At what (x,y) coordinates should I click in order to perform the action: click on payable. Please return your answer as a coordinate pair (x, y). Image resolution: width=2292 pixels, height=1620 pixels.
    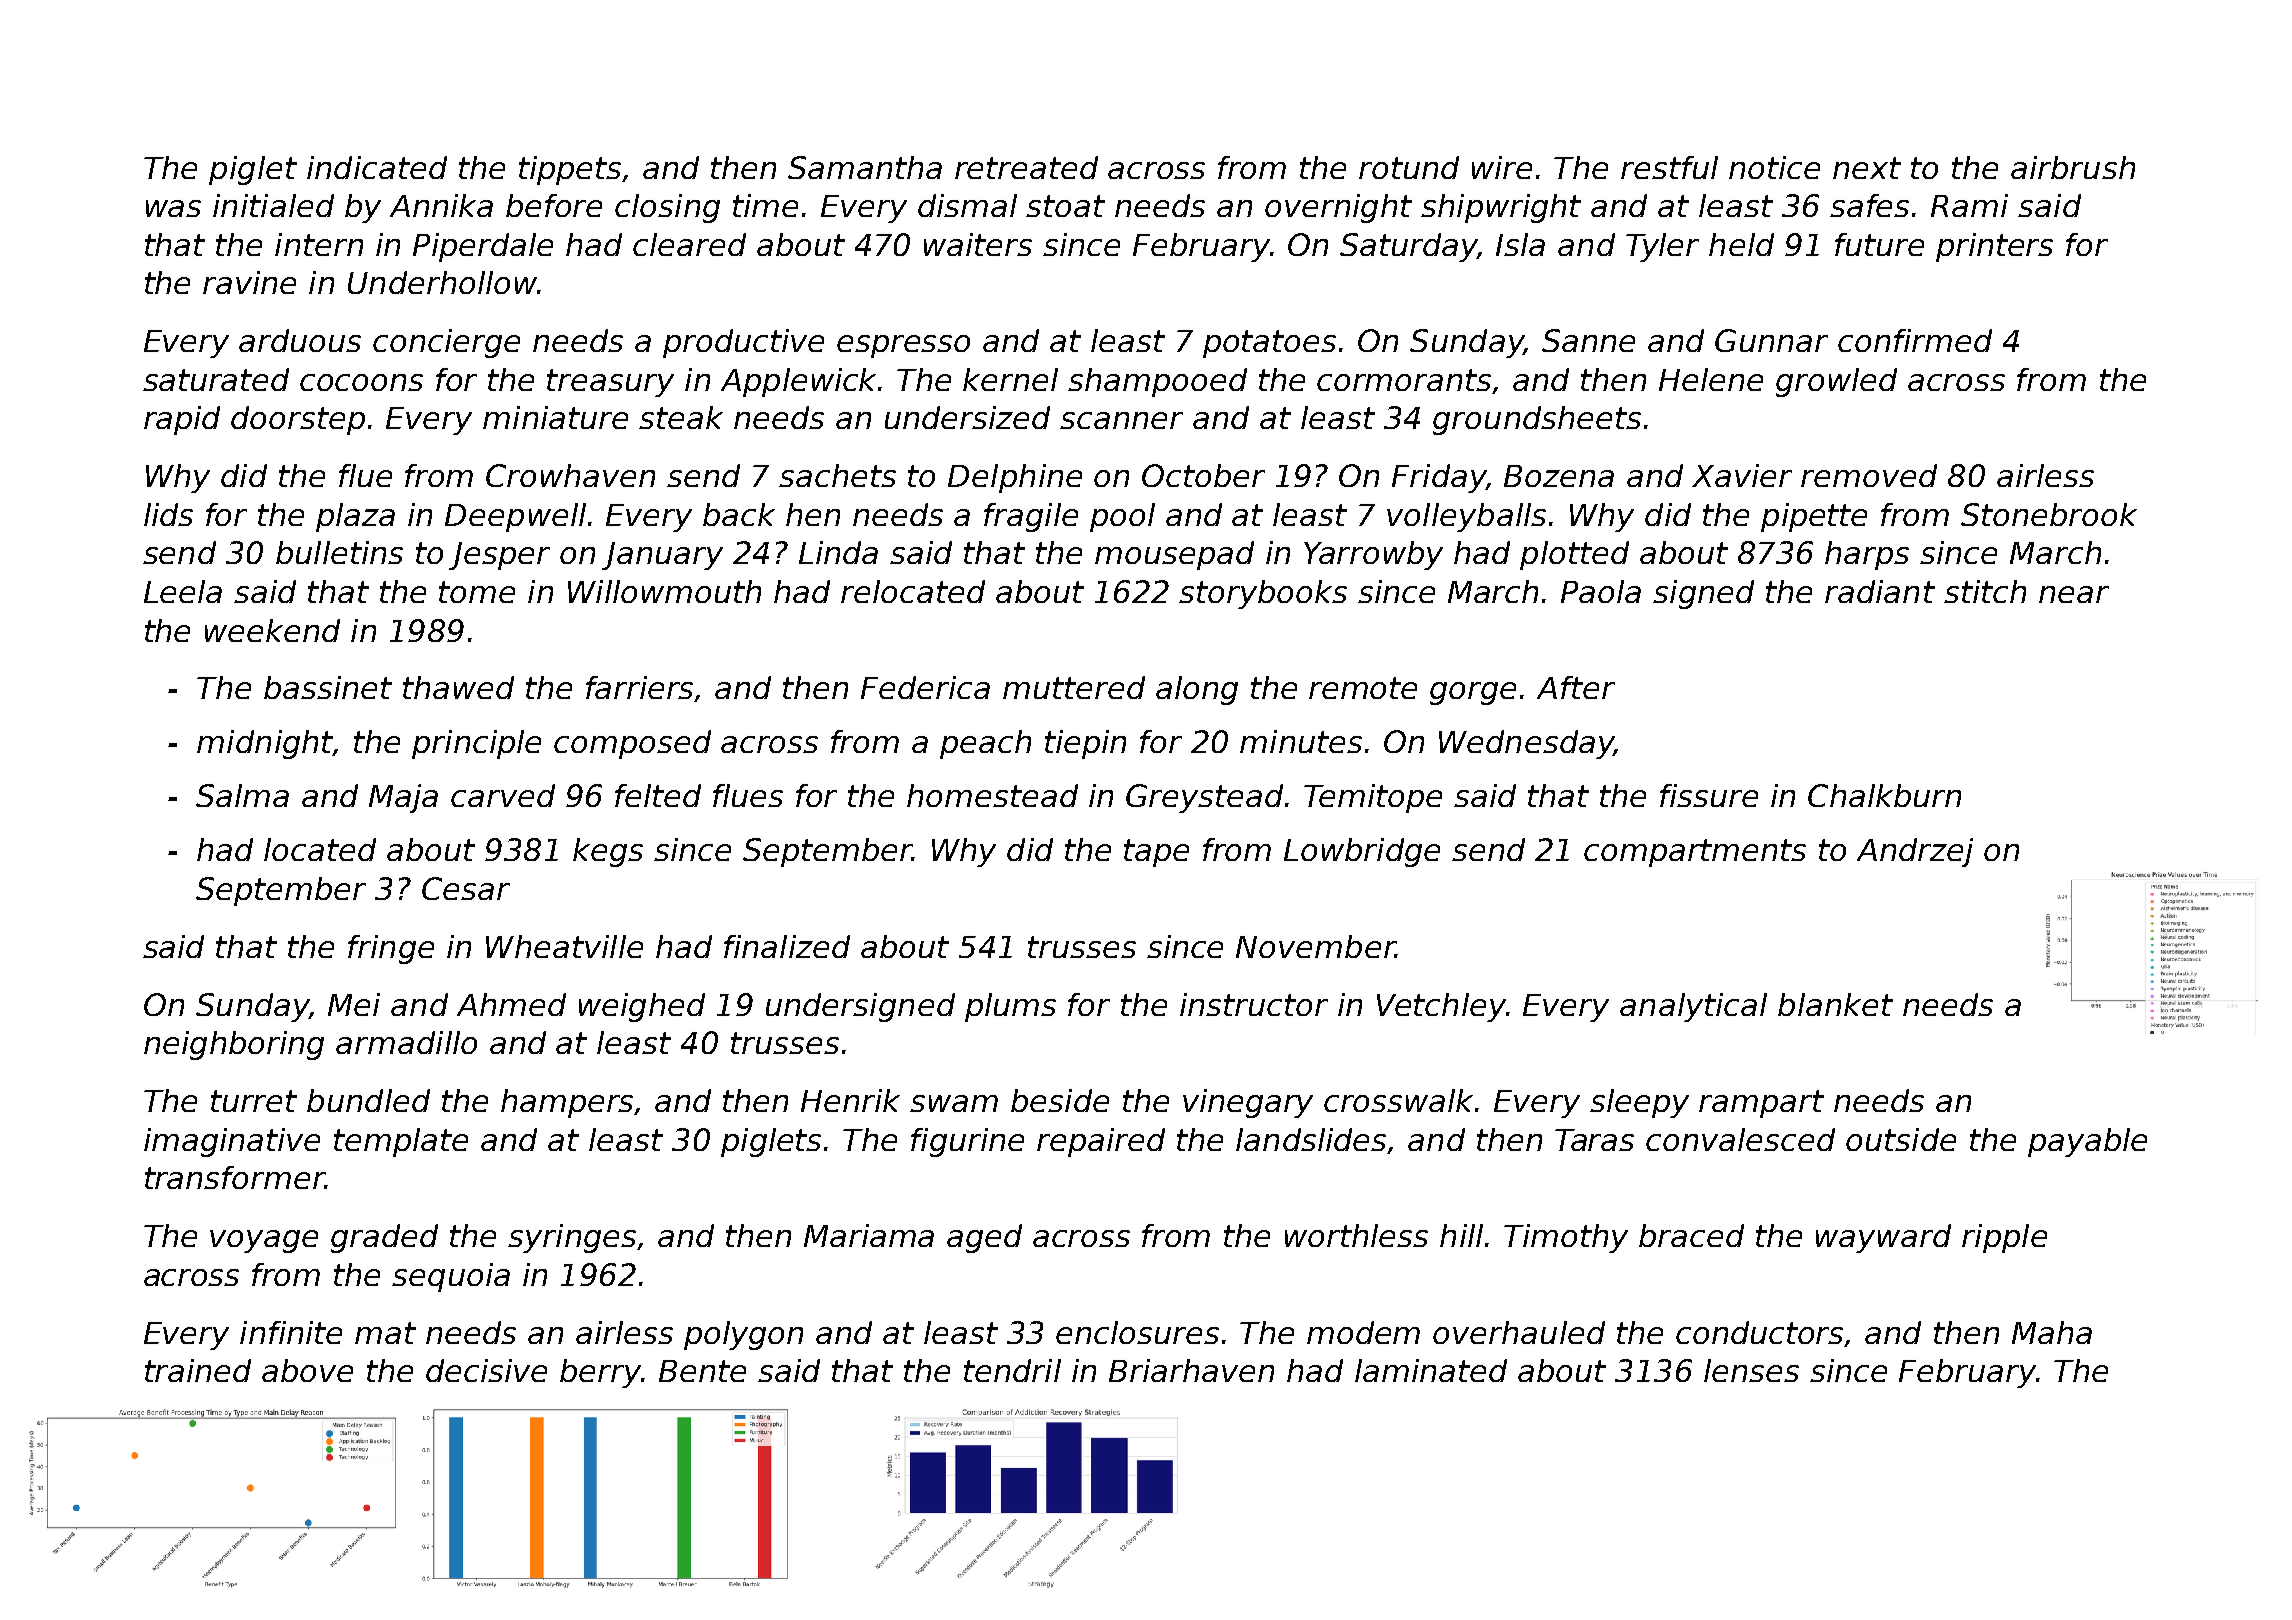
    Looking at the image, I should click on (2087, 1142).
